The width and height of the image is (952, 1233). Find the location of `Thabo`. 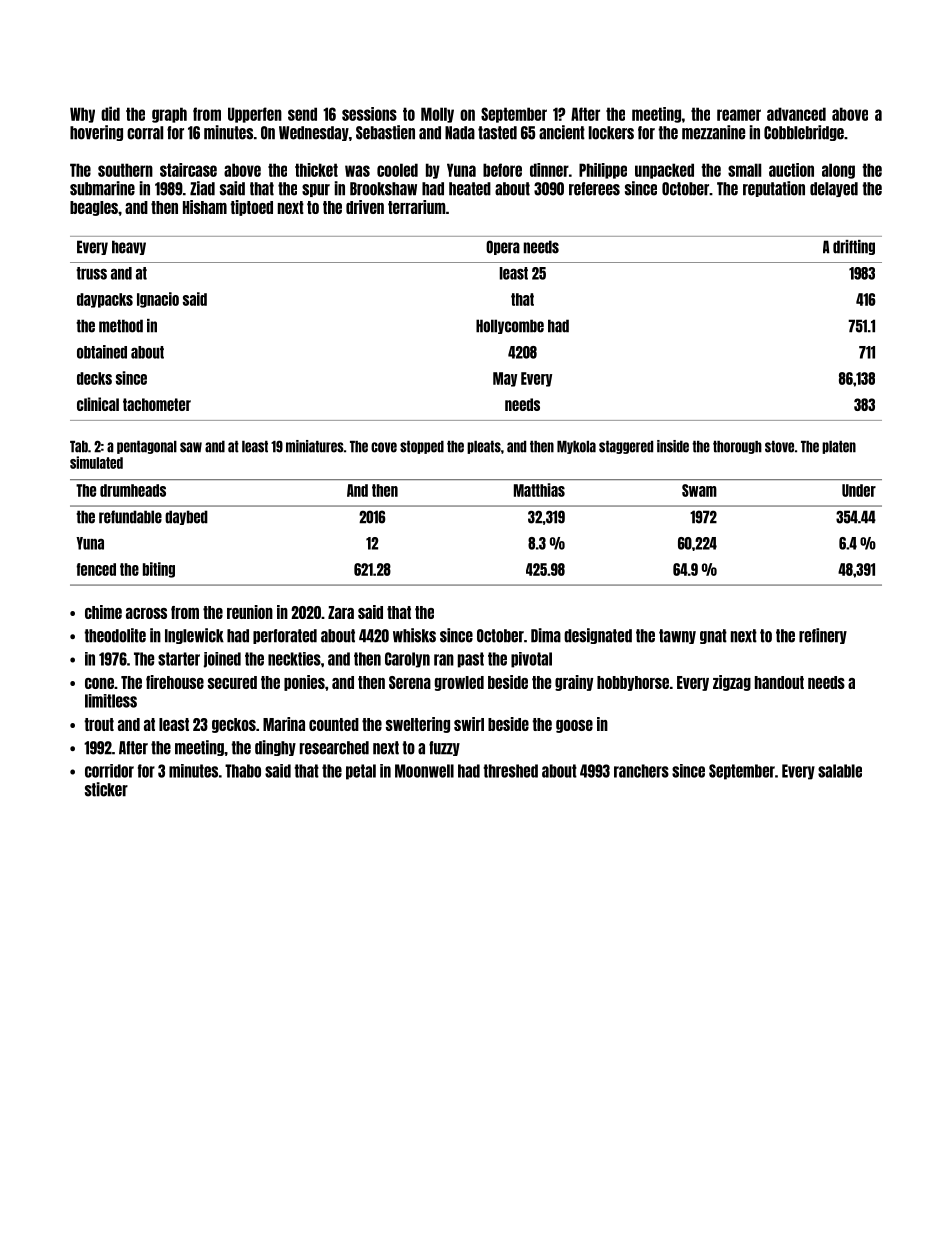

Thabo is located at coordinates (243, 771).
